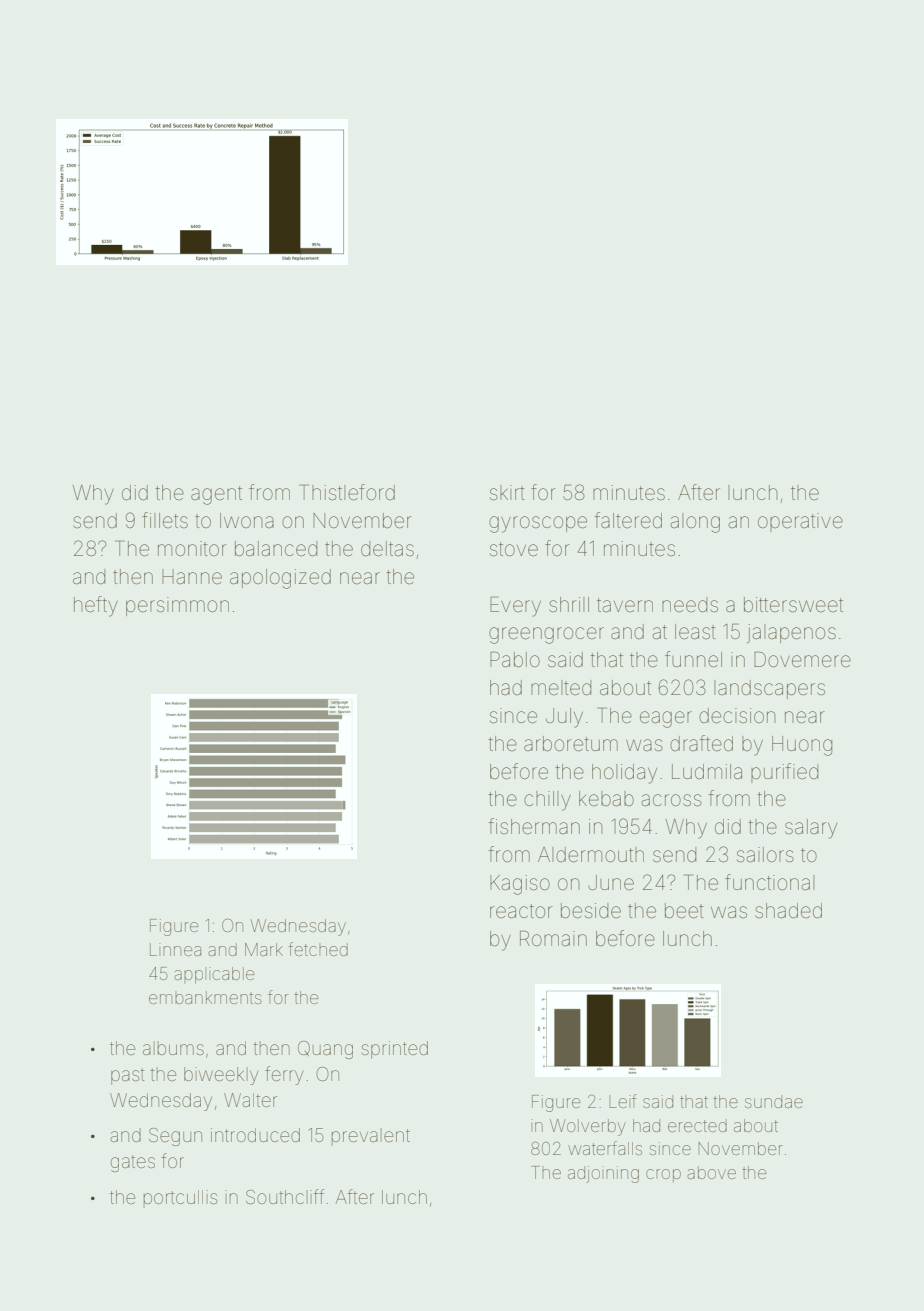 The width and height of the screenshot is (924, 1311). Describe the element at coordinates (318, 949) in the screenshot. I see `fetched` at that location.
